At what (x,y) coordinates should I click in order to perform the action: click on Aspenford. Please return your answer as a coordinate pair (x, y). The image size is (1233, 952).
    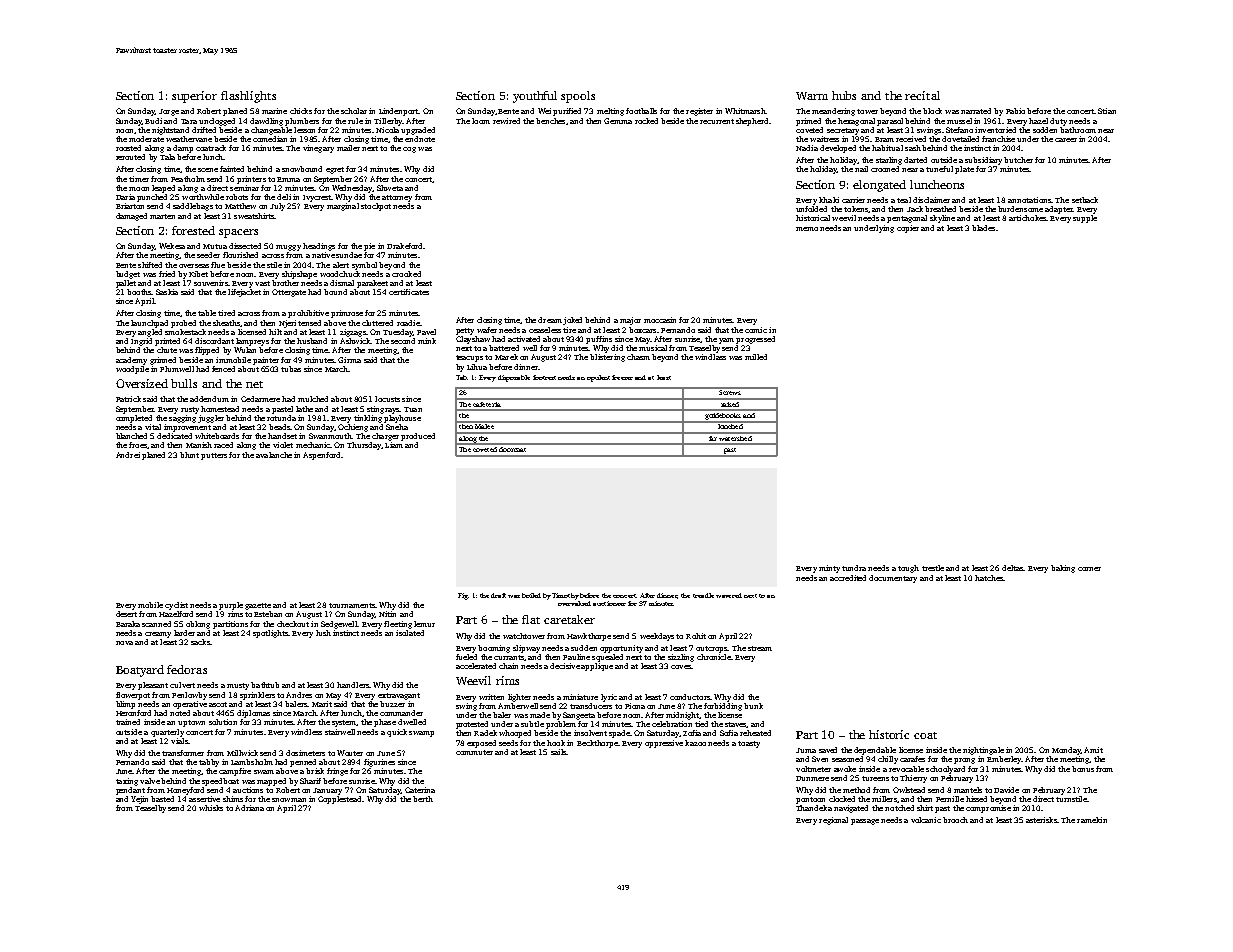
    Looking at the image, I should click on (321, 456).
